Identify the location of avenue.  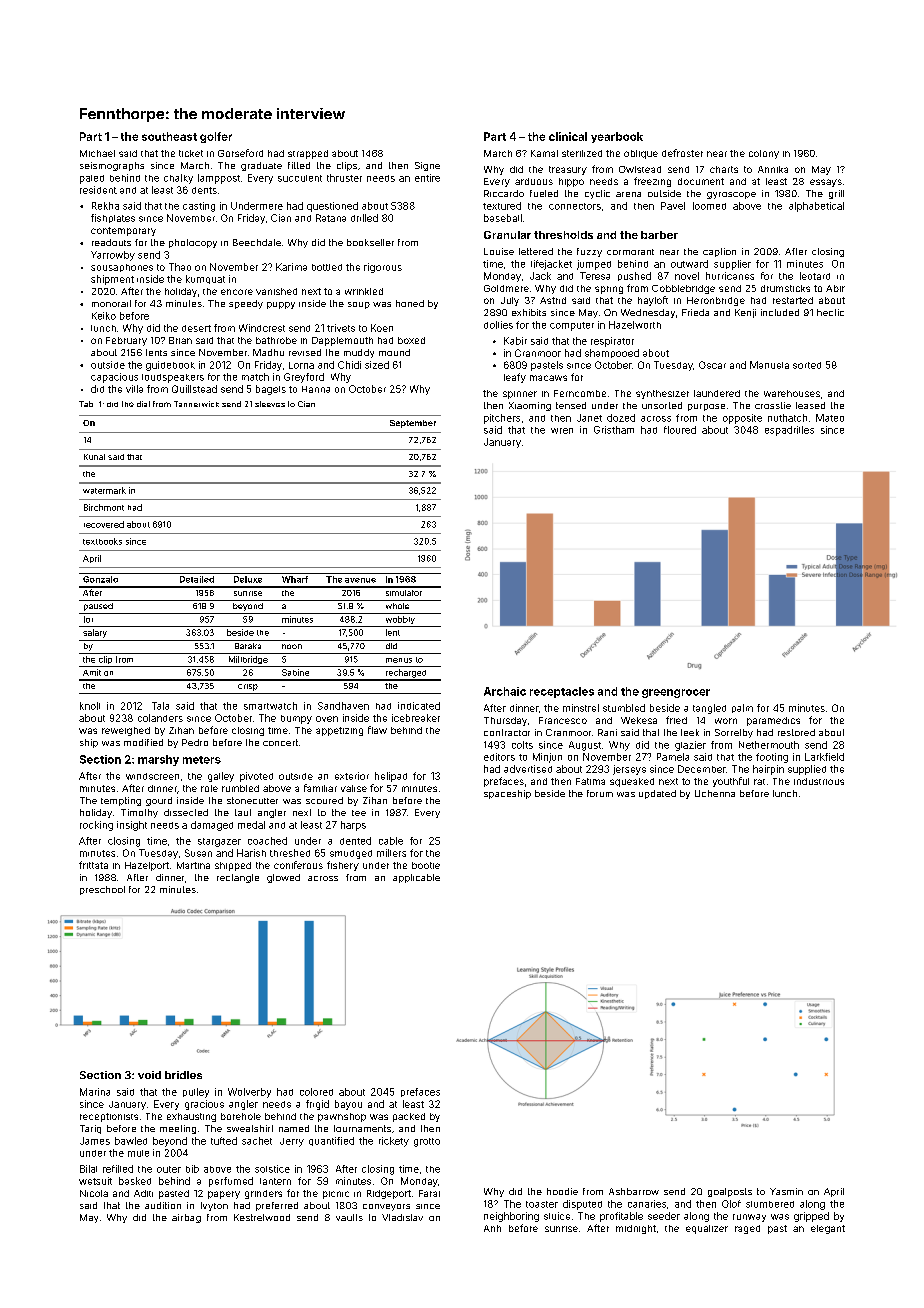
(360, 580).
